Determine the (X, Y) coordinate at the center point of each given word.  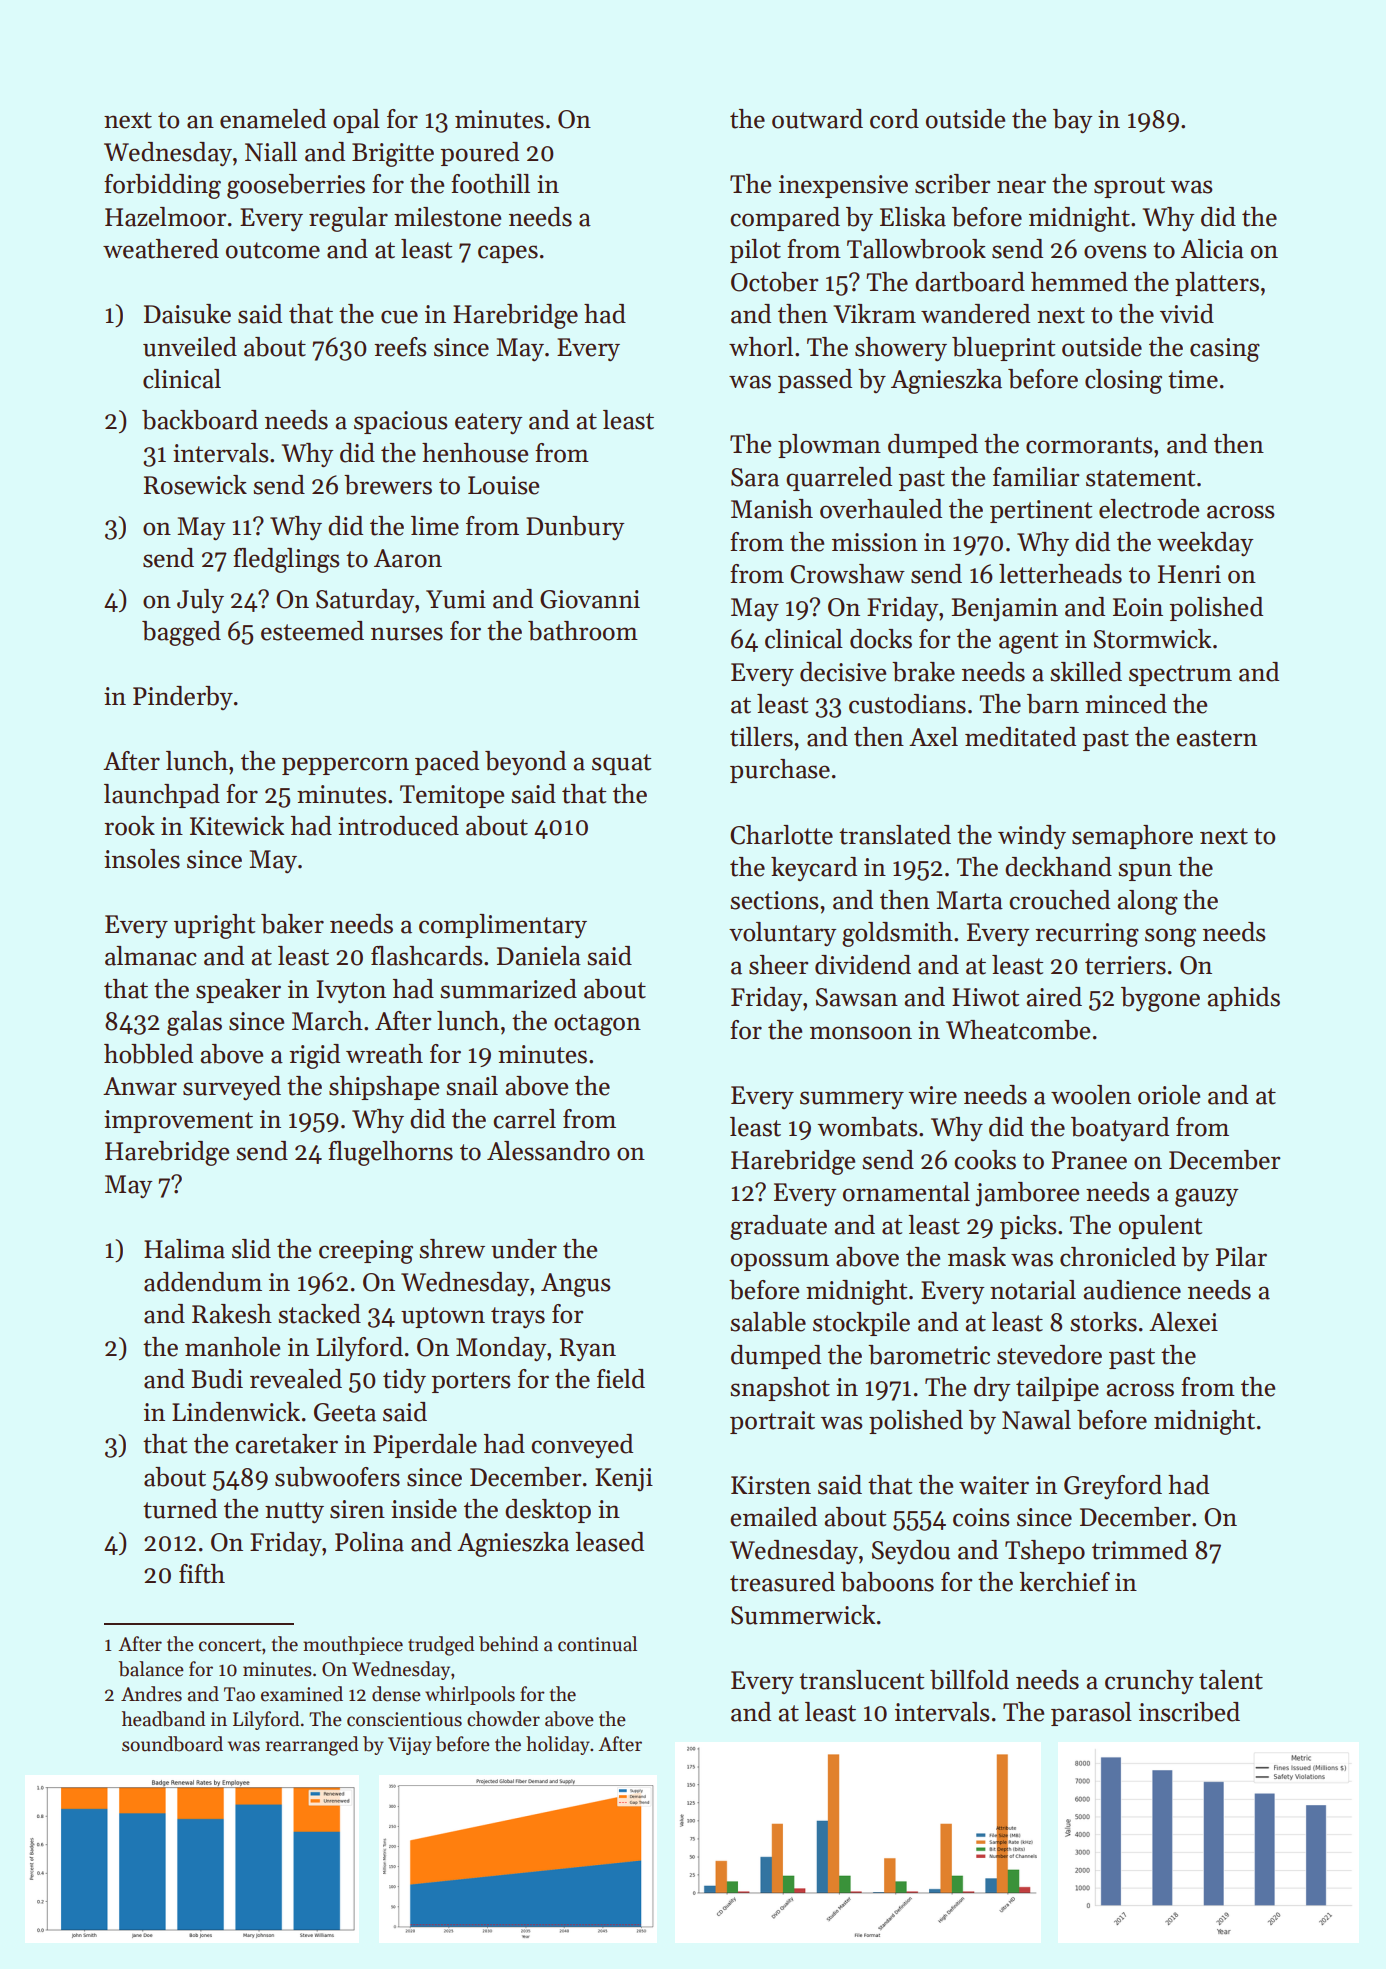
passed (815, 381)
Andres (151, 1694)
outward (817, 119)
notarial (1033, 1290)
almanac (151, 956)
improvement (178, 1121)
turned (180, 1509)
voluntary (782, 934)
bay (1072, 121)
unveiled (190, 347)
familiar (1036, 477)
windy (1032, 837)
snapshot (780, 1389)
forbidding (162, 186)
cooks (985, 1160)
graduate (778, 1227)
